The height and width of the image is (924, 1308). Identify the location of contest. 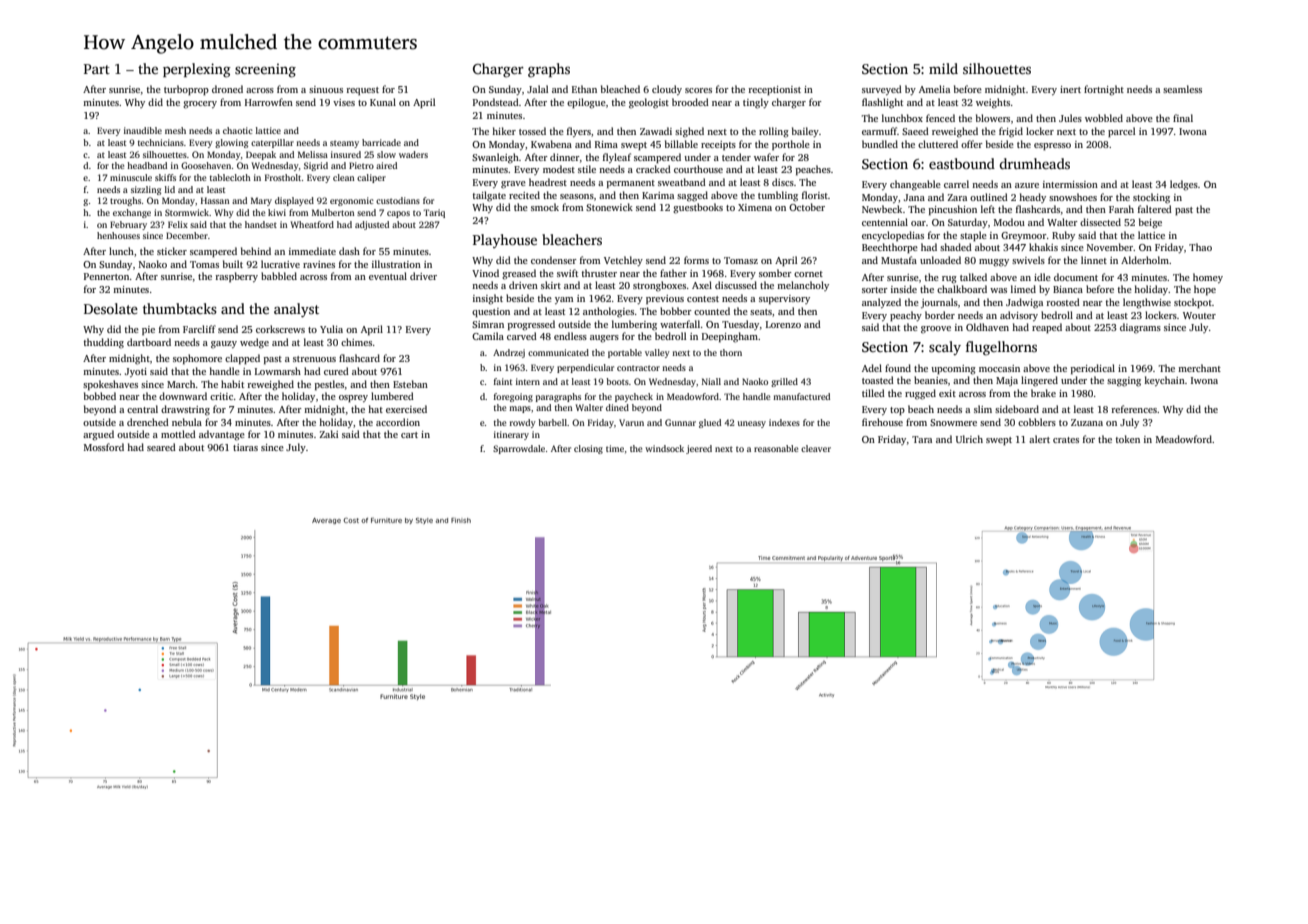
(703, 299).
